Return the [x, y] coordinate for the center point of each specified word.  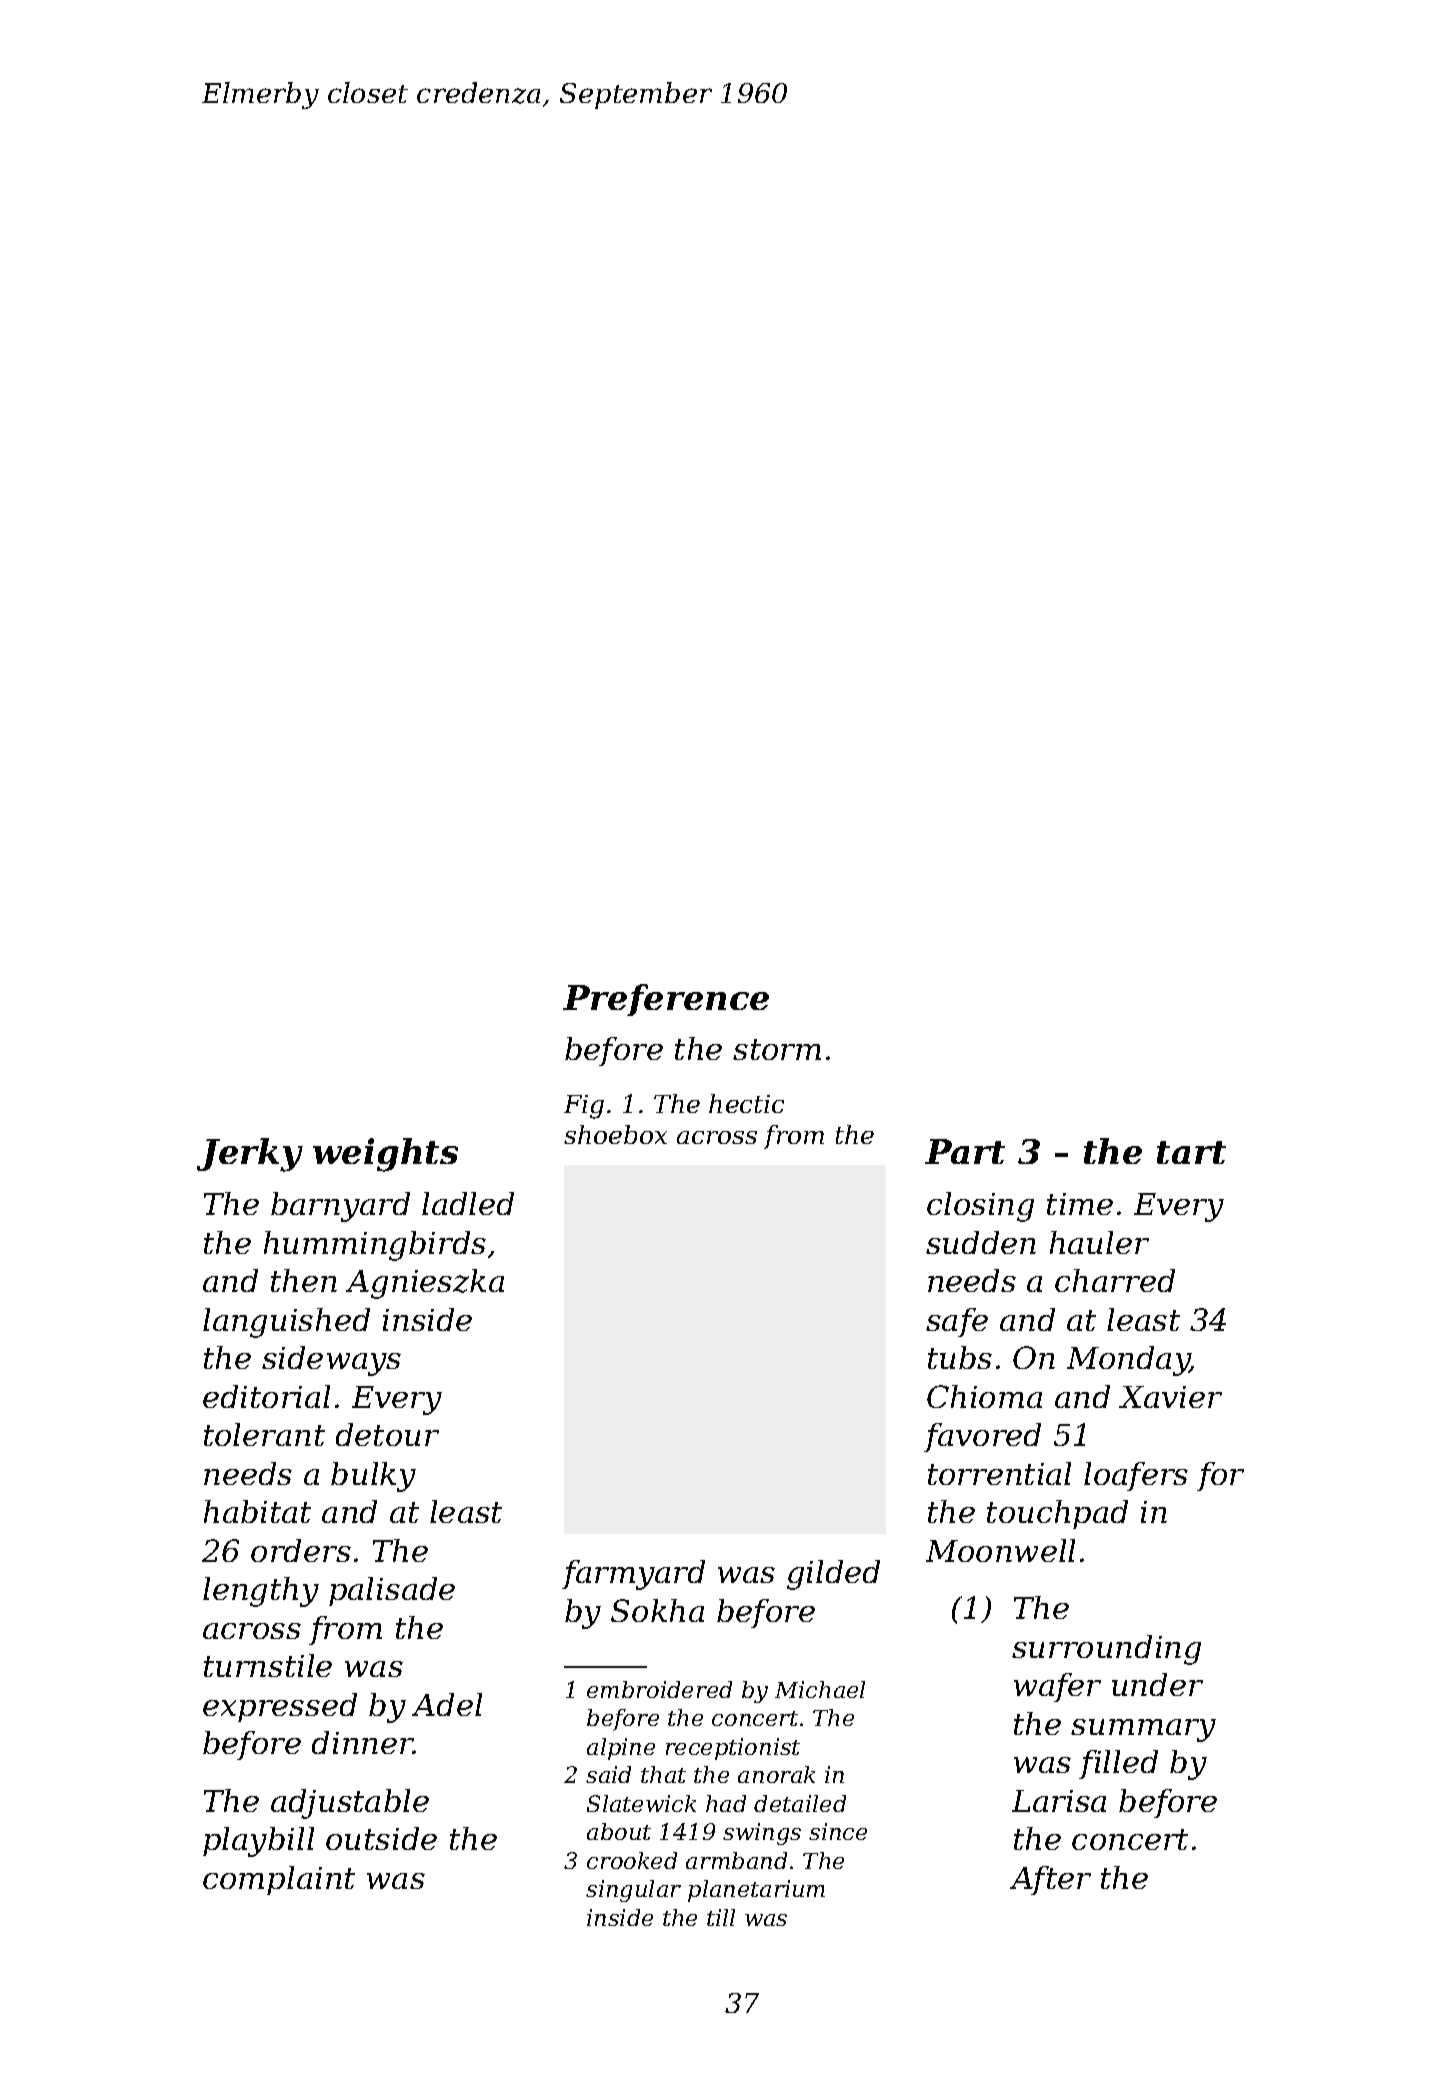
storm [777, 1049]
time [1080, 1204]
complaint [279, 1880]
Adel [447, 1704]
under [1157, 1684]
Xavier [1170, 1397]
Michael [820, 1689]
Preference [666, 1000]
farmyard [633, 1575]
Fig [584, 1107]
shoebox [615, 1134]
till [721, 1917]
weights [385, 1155]
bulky [373, 1477]
